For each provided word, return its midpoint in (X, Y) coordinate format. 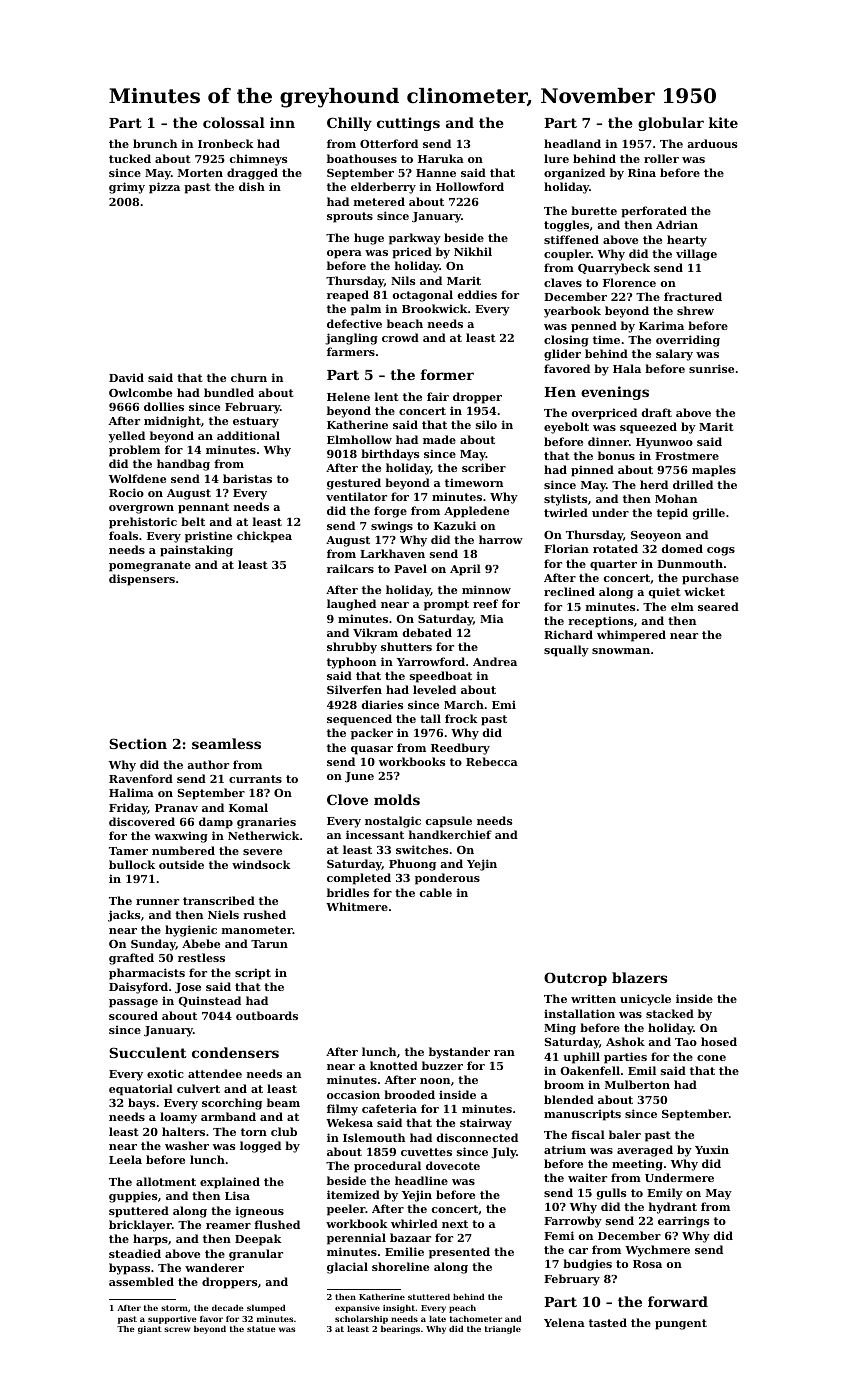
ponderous (447, 879)
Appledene (476, 512)
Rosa (647, 1264)
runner (157, 902)
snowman (621, 651)
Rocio (126, 492)
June (359, 777)
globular (671, 124)
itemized (353, 1194)
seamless (226, 743)
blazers (639, 977)
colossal (234, 122)
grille (709, 514)
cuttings (408, 124)
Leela (125, 1159)
